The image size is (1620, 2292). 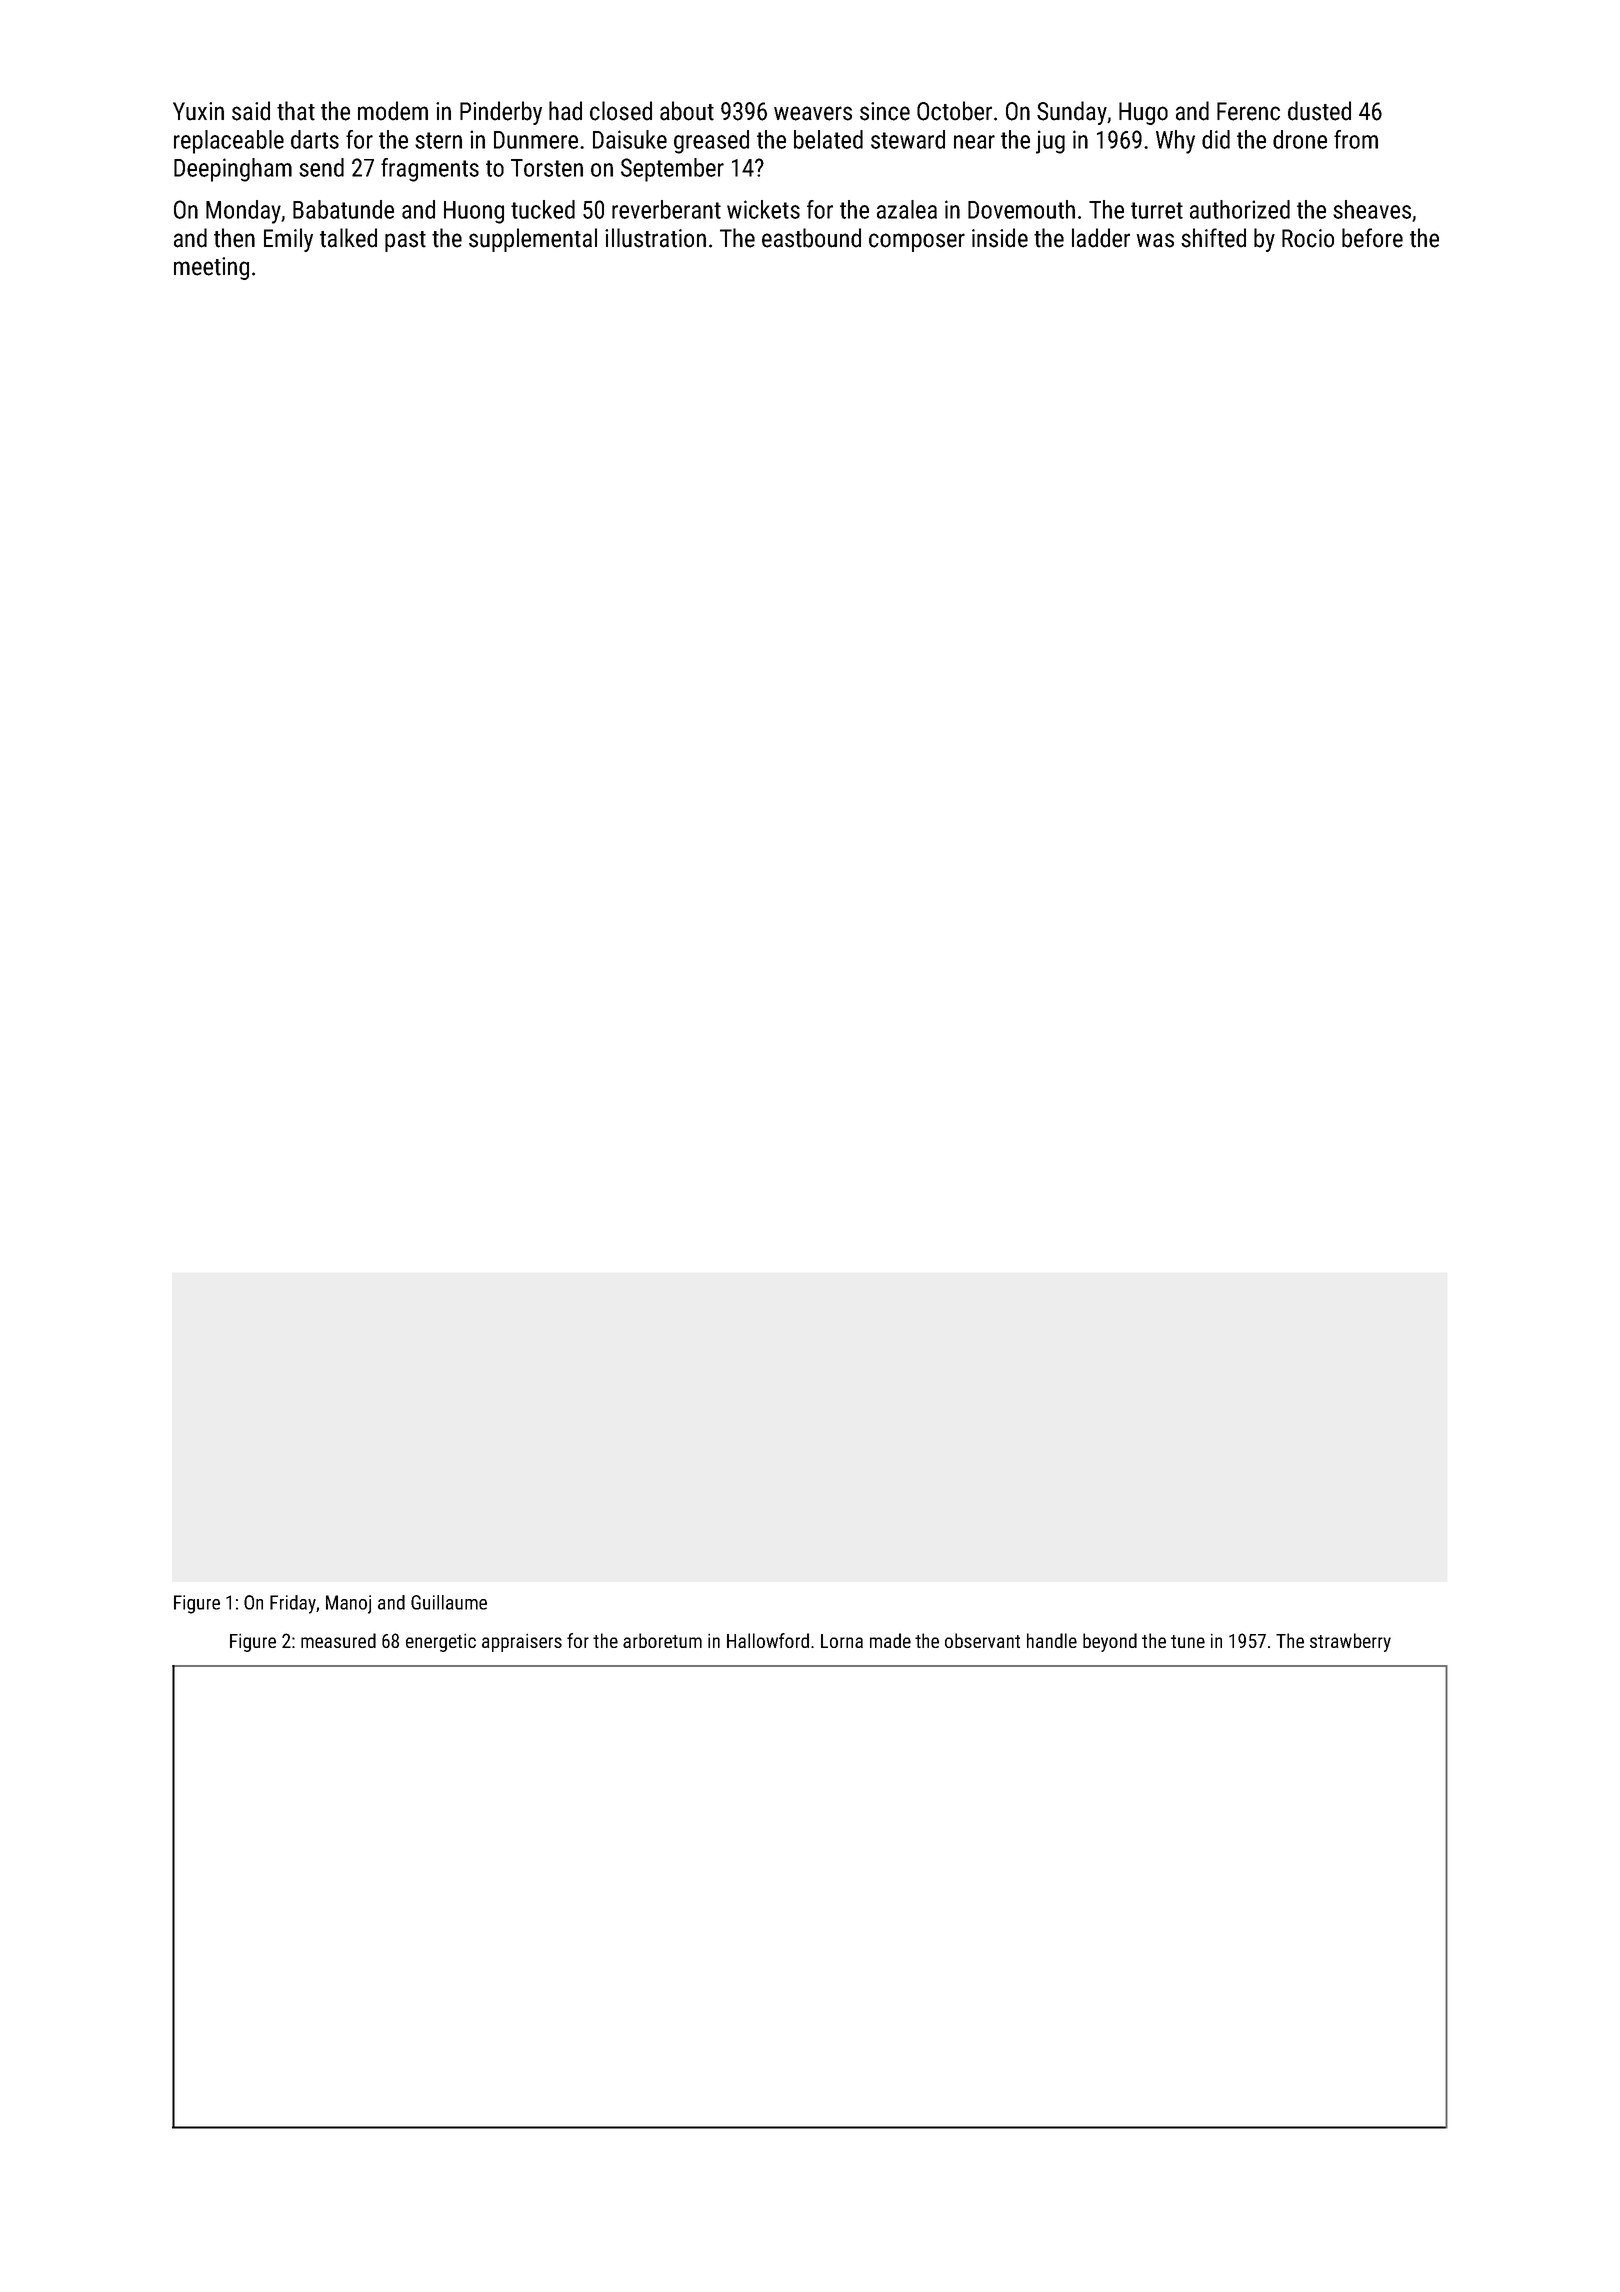 What do you see at coordinates (1072, 113) in the document?
I see `Sunday` at bounding box center [1072, 113].
